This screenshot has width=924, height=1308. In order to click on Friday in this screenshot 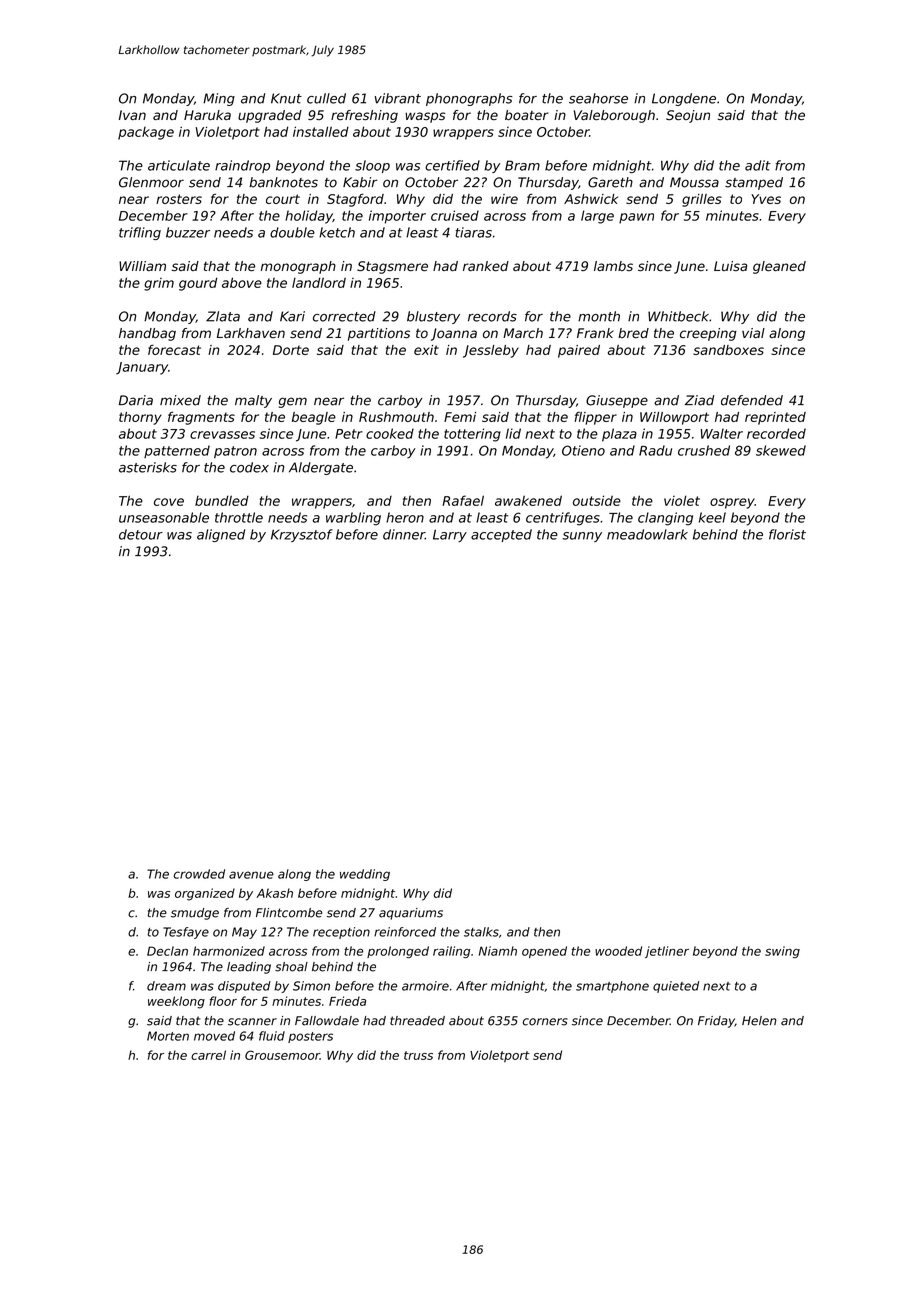, I will do `click(716, 1022)`.
